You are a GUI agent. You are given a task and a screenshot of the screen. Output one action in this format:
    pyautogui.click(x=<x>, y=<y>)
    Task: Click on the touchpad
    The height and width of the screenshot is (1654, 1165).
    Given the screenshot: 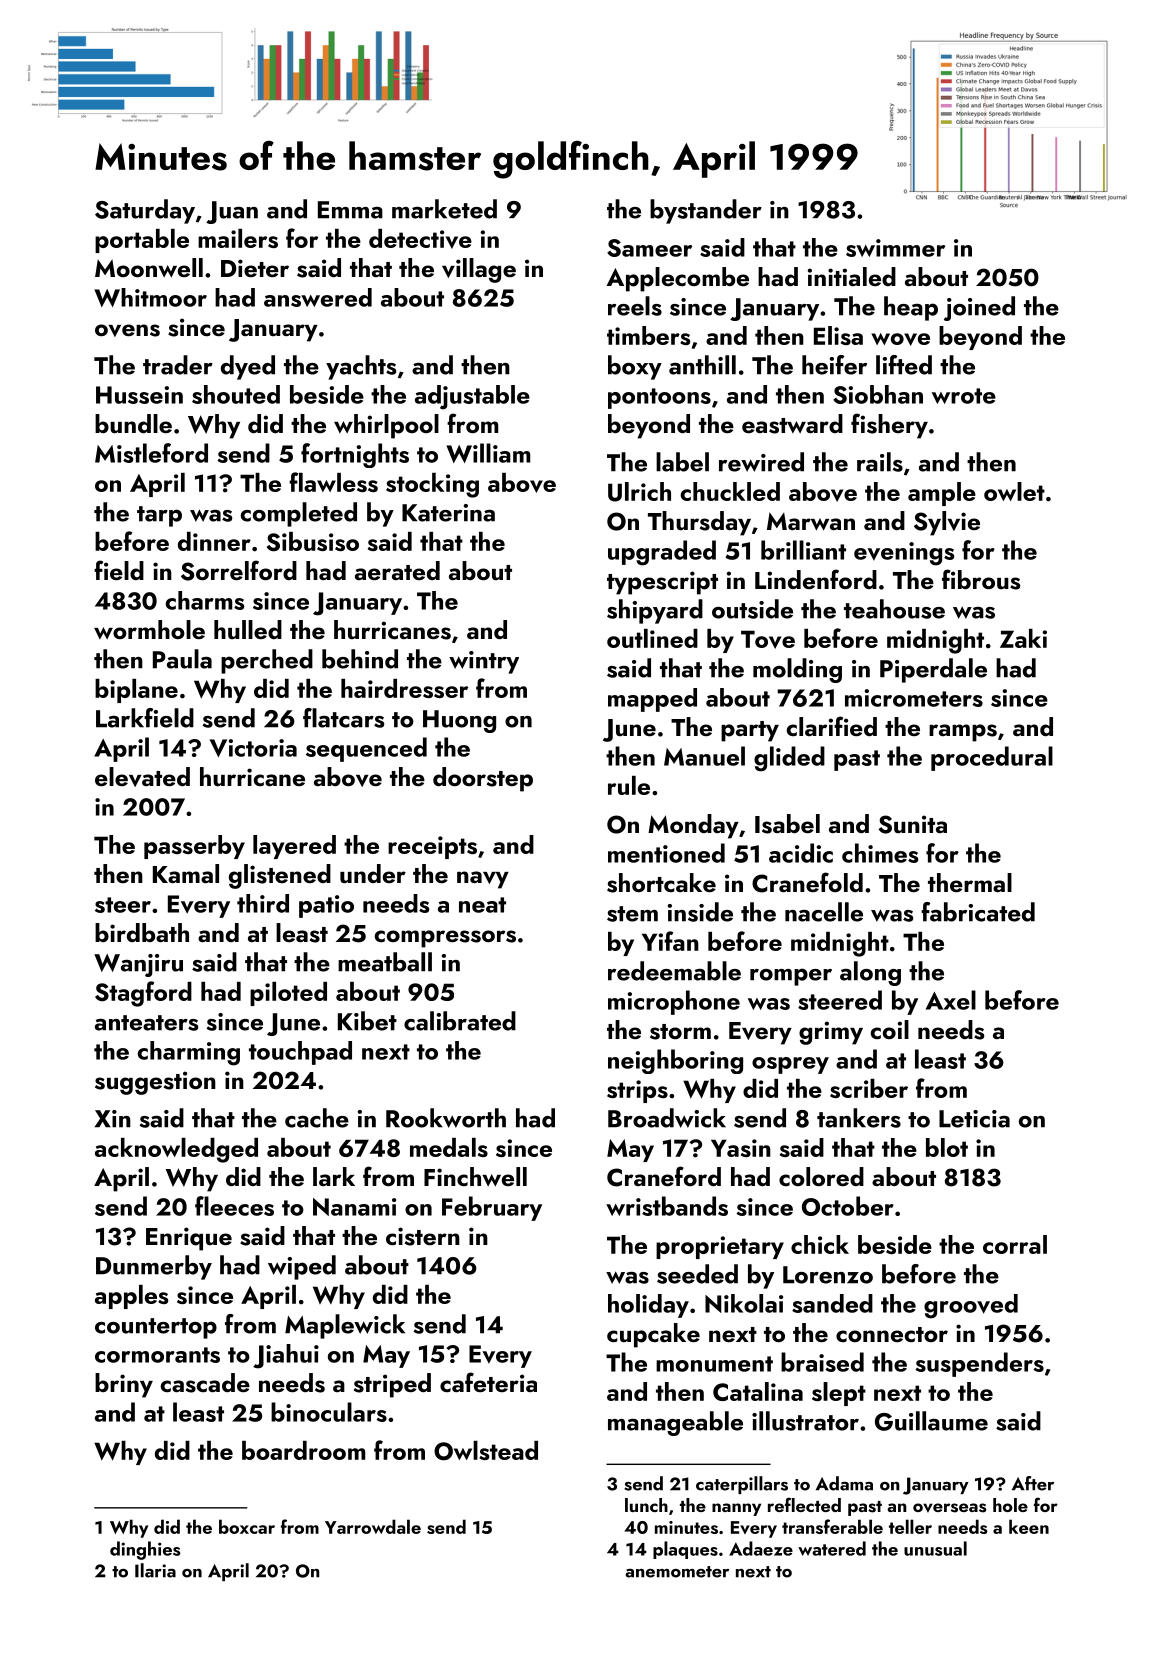 What is the action you would take?
    pyautogui.click(x=300, y=1053)
